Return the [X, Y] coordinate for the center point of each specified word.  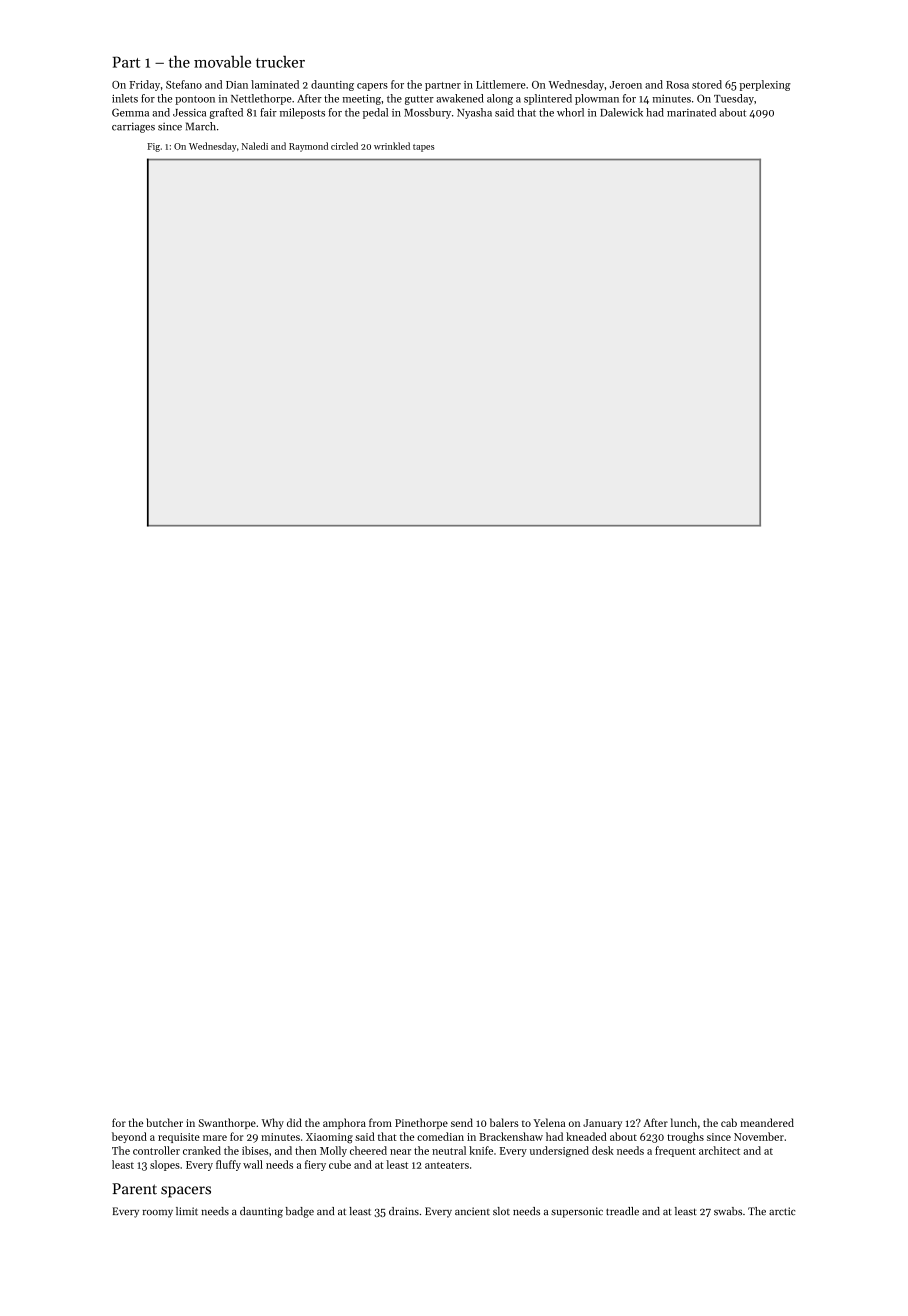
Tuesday [734, 99]
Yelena [549, 1122]
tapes [424, 148]
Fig [153, 147]
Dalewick [621, 112]
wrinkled [392, 146]
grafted [226, 113]
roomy [158, 1214]
